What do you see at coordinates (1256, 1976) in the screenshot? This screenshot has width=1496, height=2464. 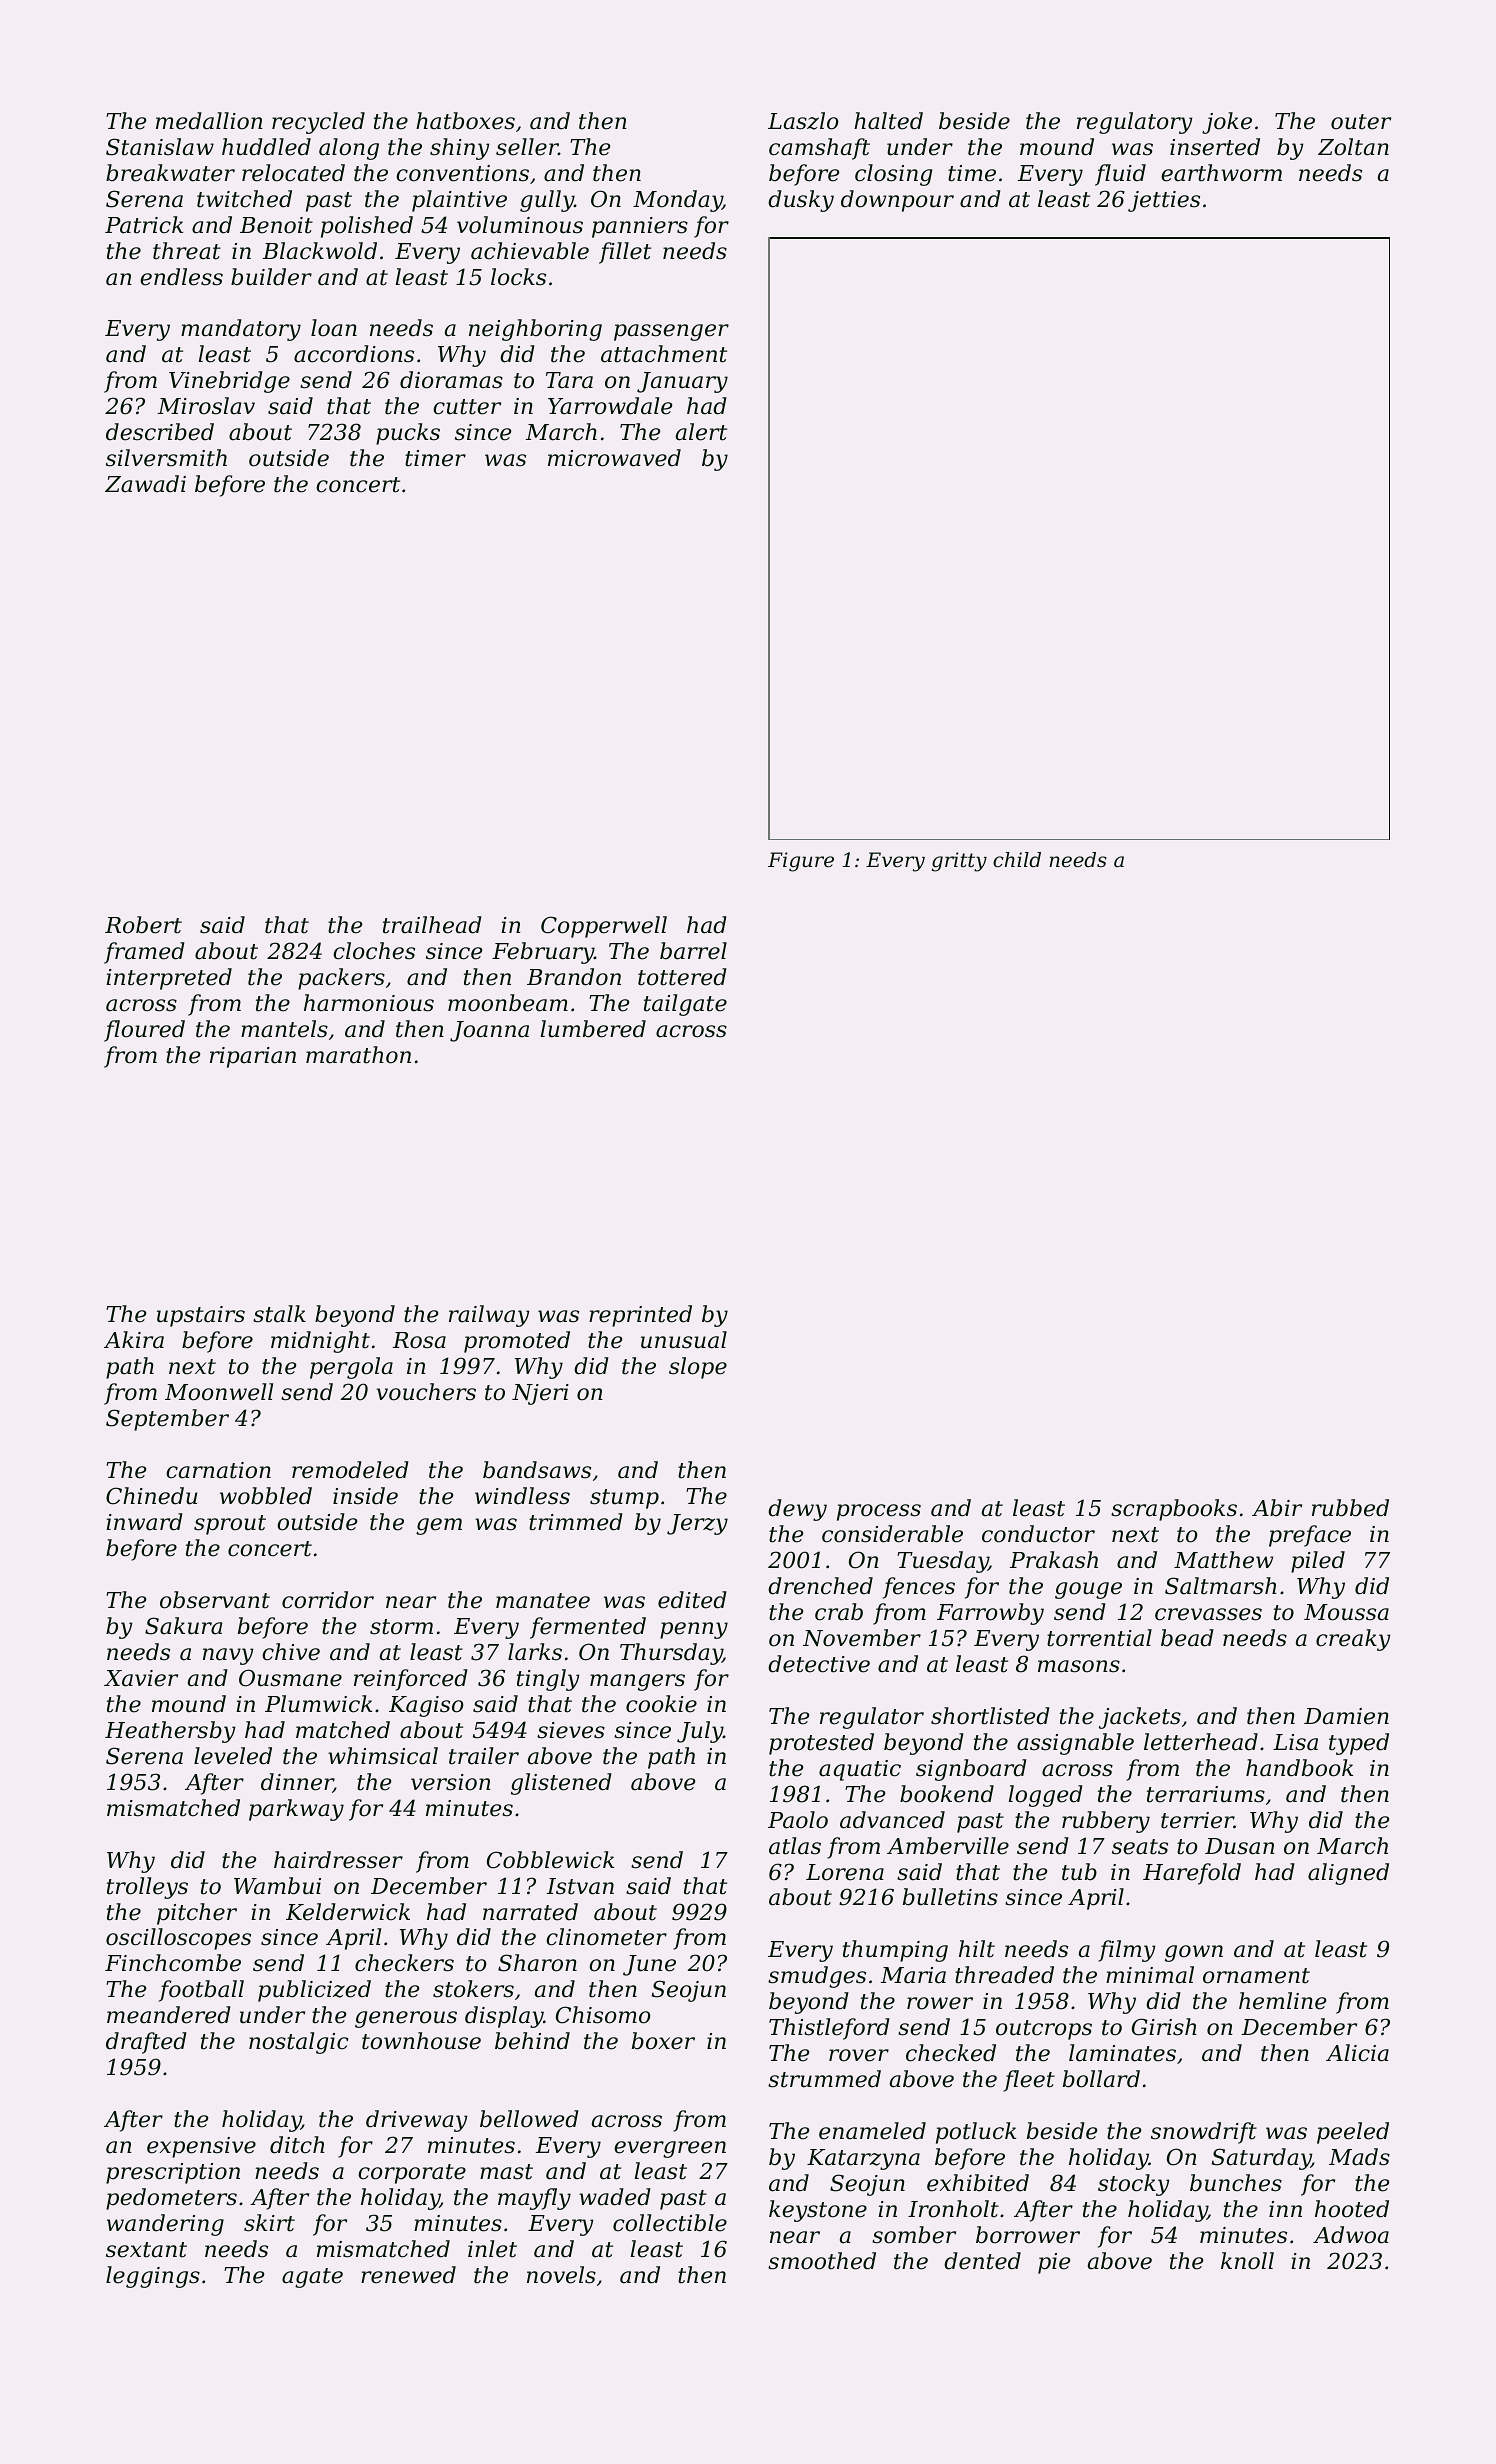 I see `ornament` at bounding box center [1256, 1976].
